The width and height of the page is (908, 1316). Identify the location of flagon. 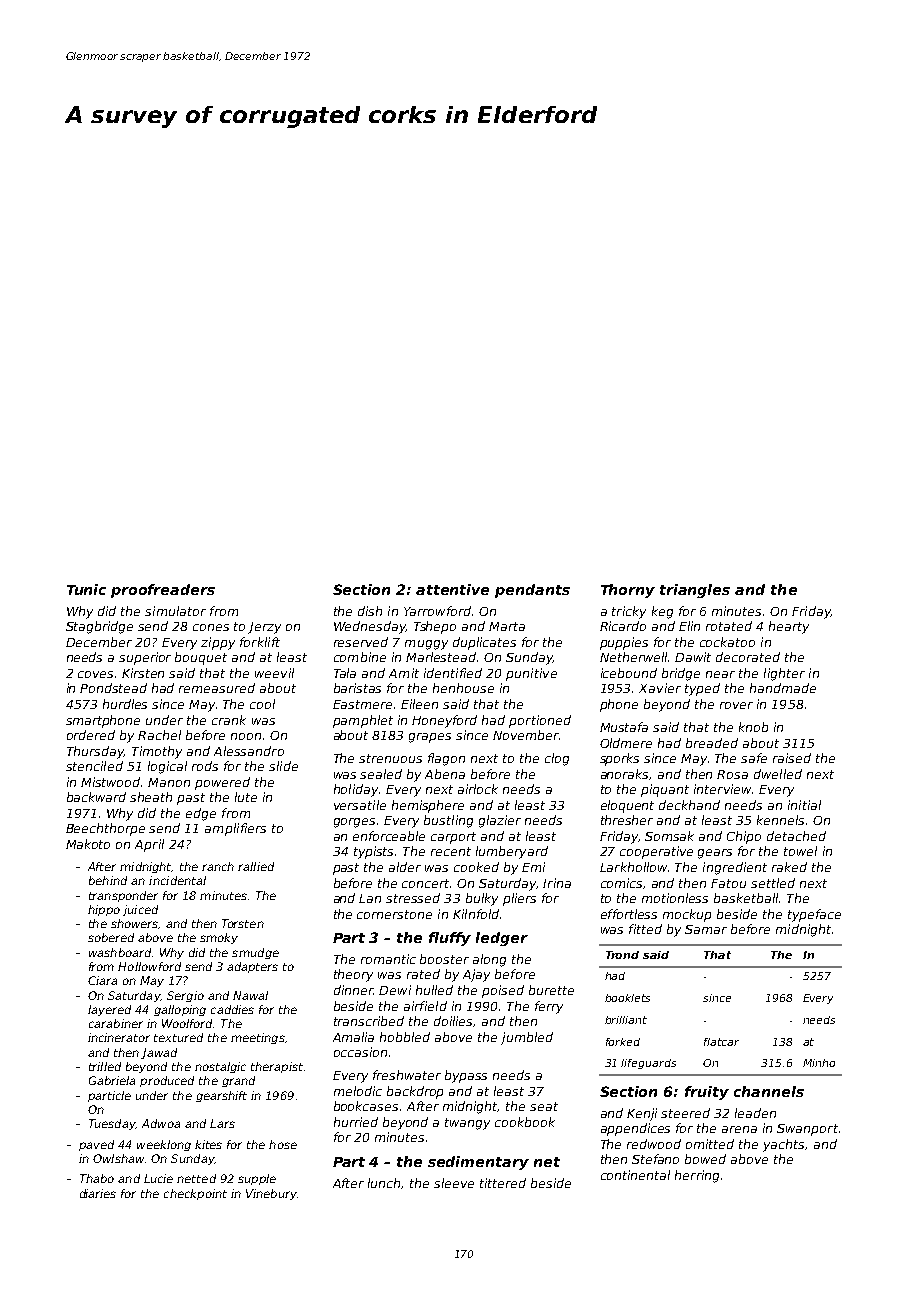
(446, 759).
